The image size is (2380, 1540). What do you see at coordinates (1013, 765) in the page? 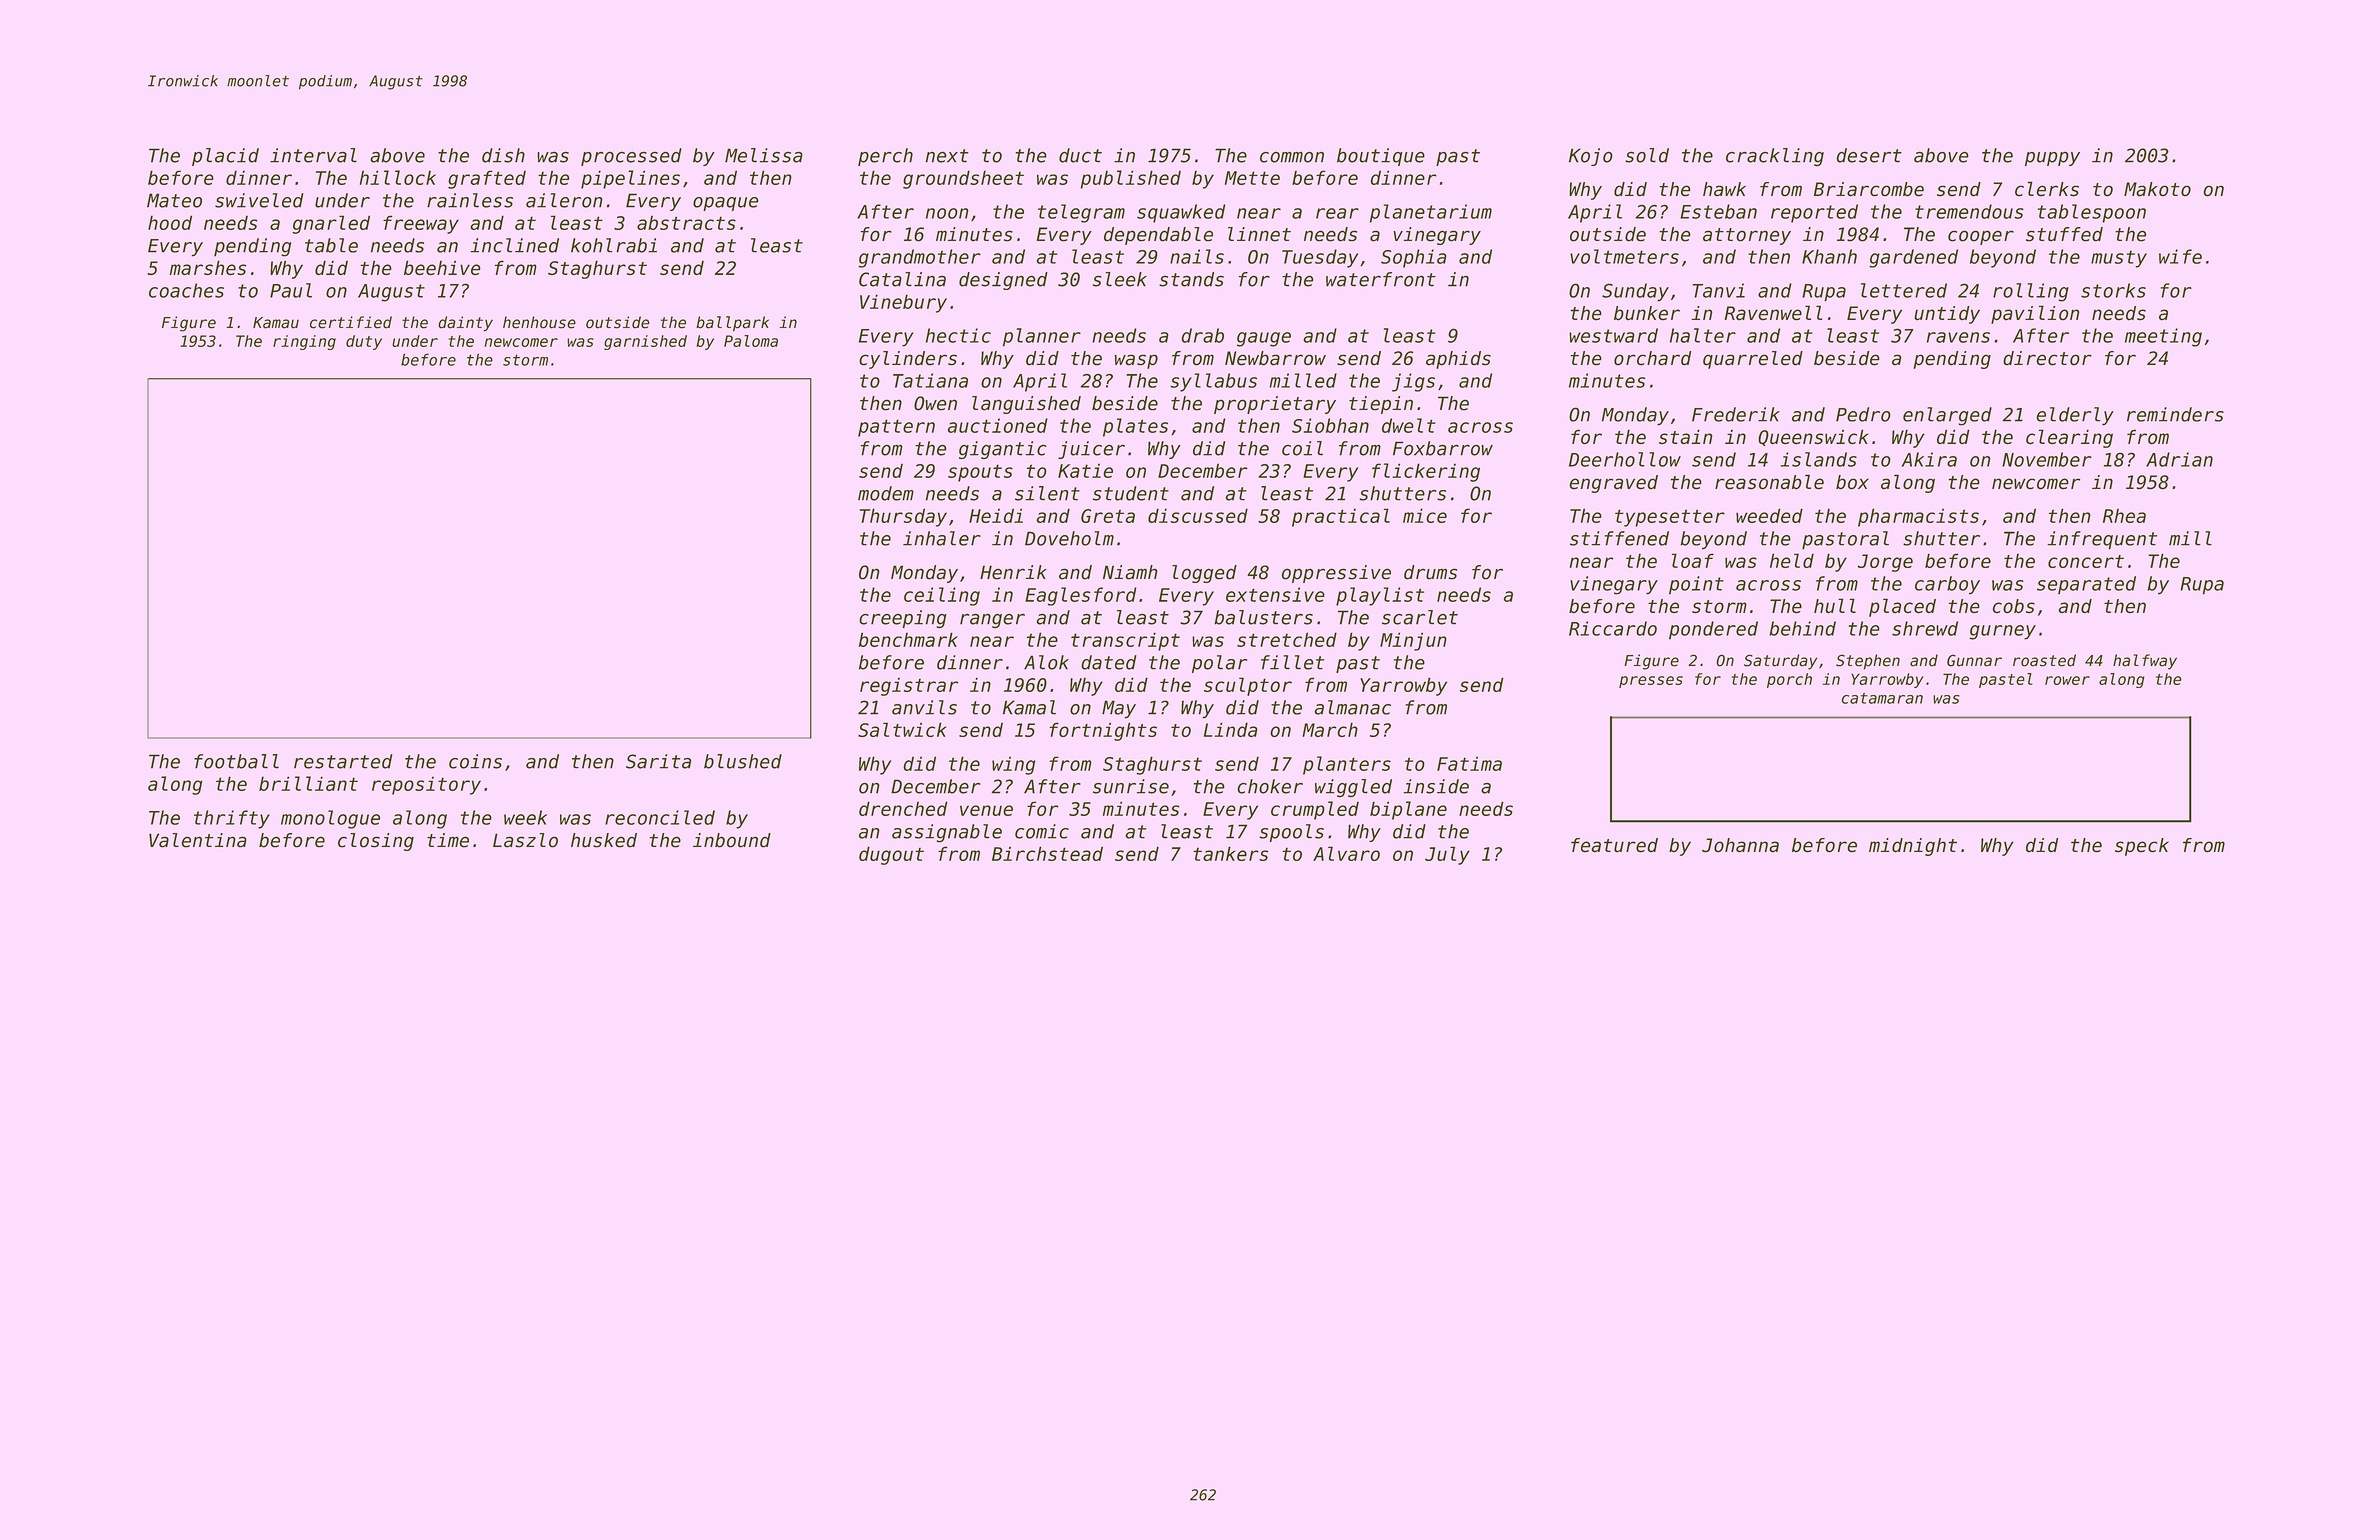
I see `wing` at bounding box center [1013, 765].
